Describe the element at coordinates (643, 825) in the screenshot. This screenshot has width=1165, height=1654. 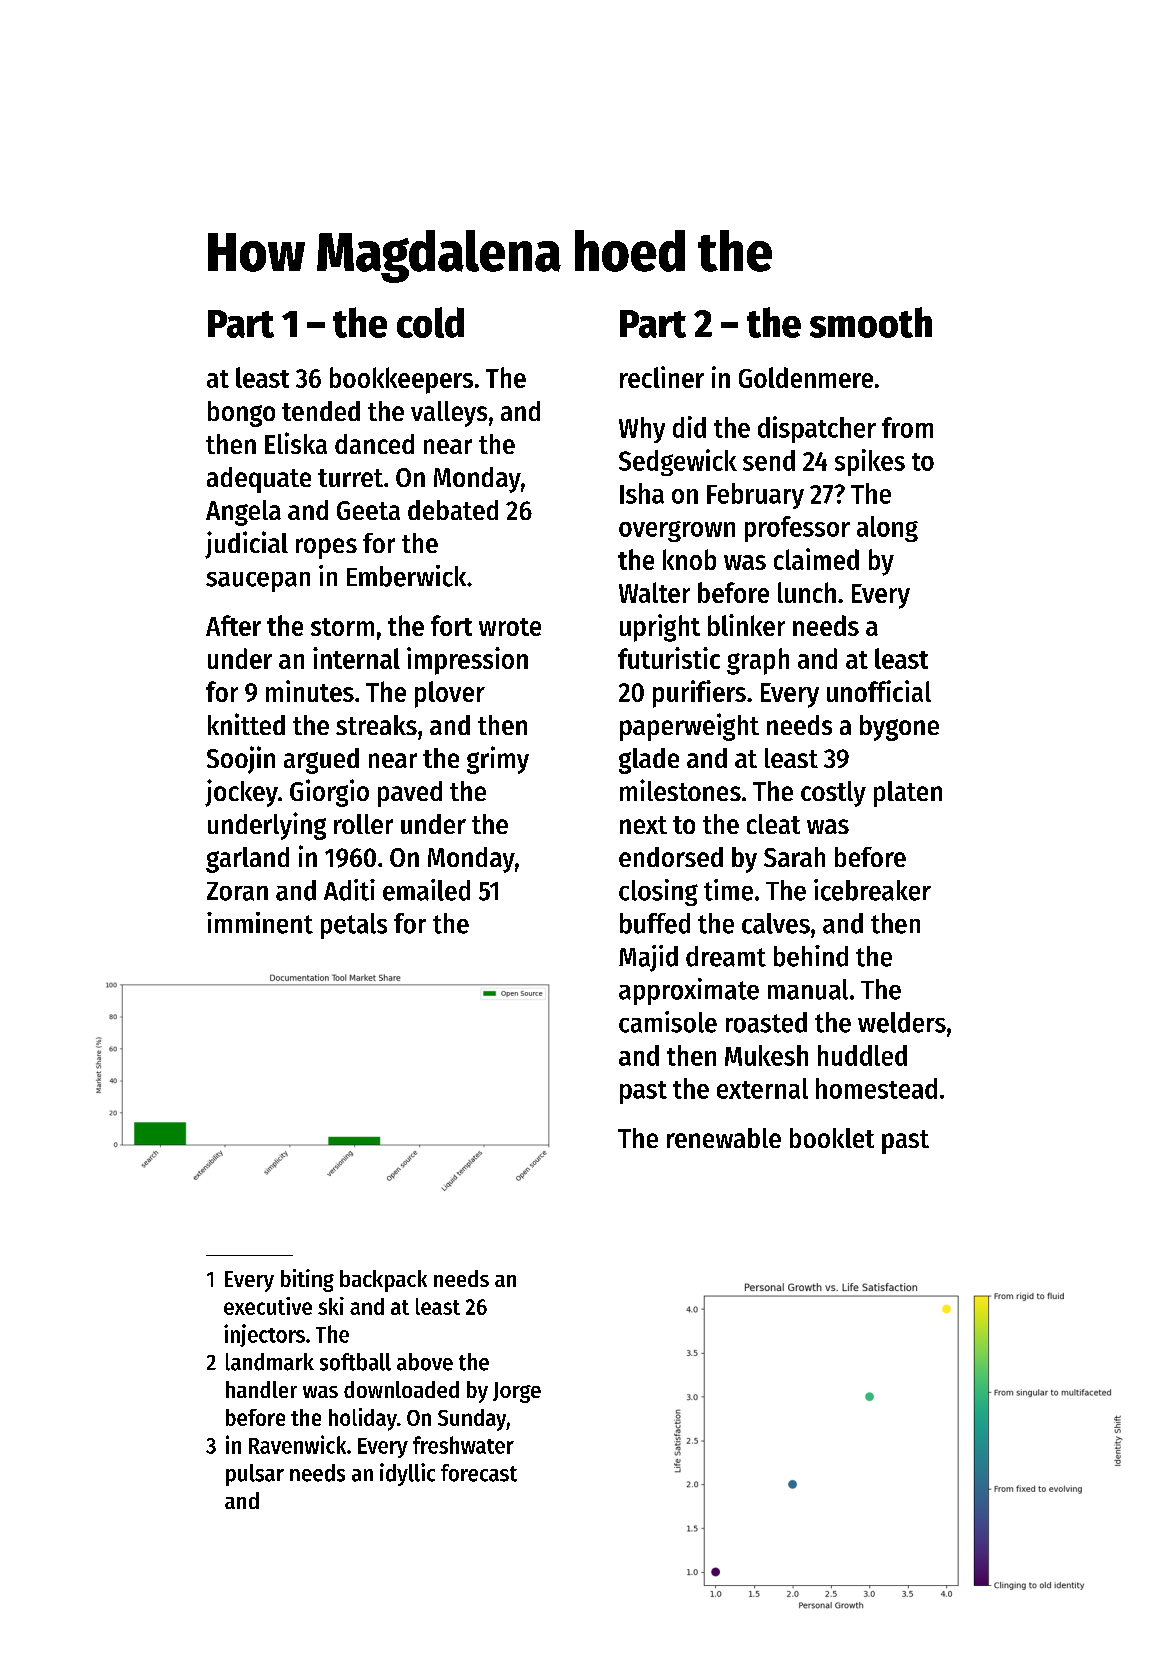
I see `next` at that location.
